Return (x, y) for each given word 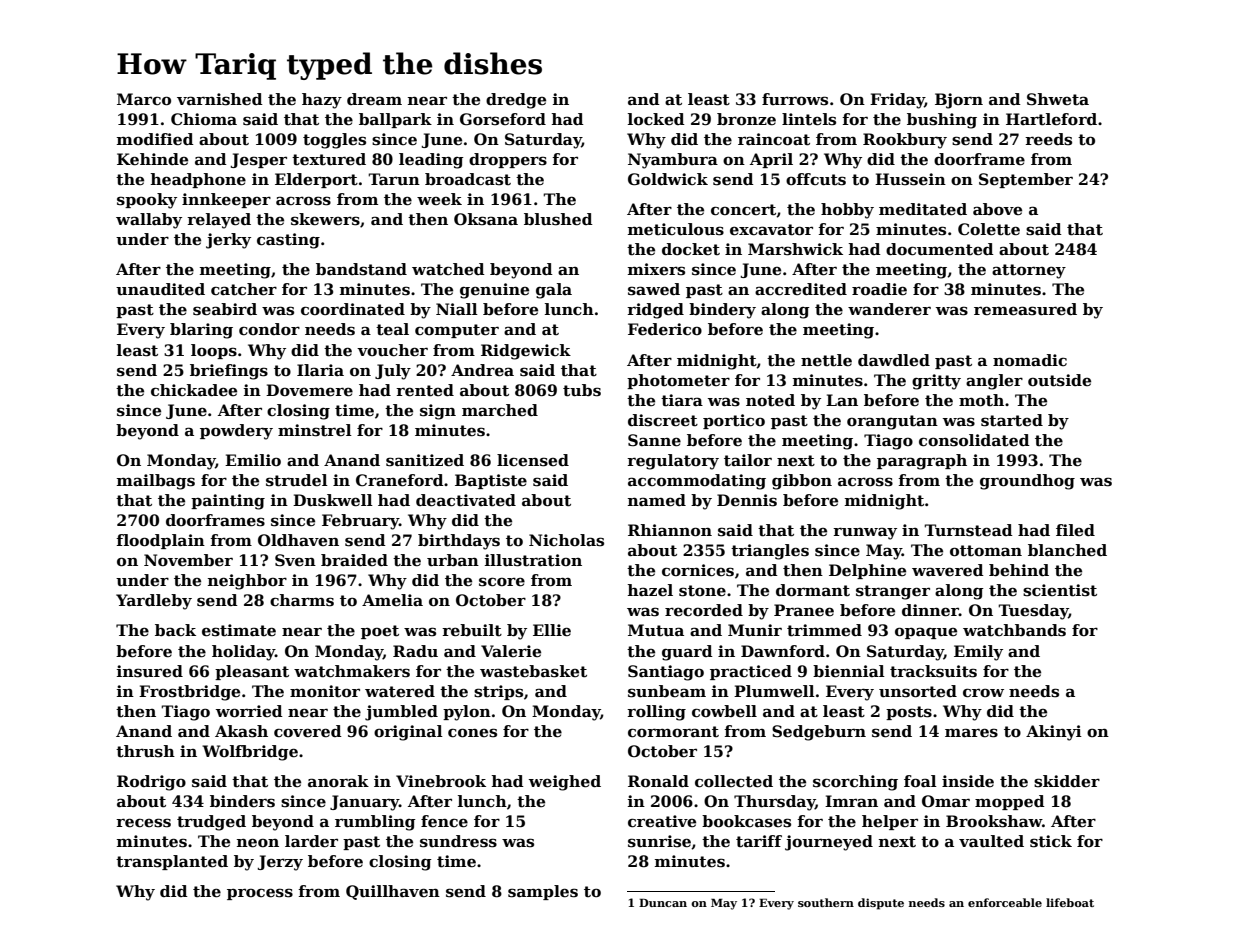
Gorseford (503, 119)
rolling (656, 713)
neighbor (247, 582)
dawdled (894, 360)
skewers (325, 219)
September (1026, 180)
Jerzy (280, 863)
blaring (201, 331)
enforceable (1005, 902)
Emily (978, 653)
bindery (722, 311)
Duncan (663, 902)
